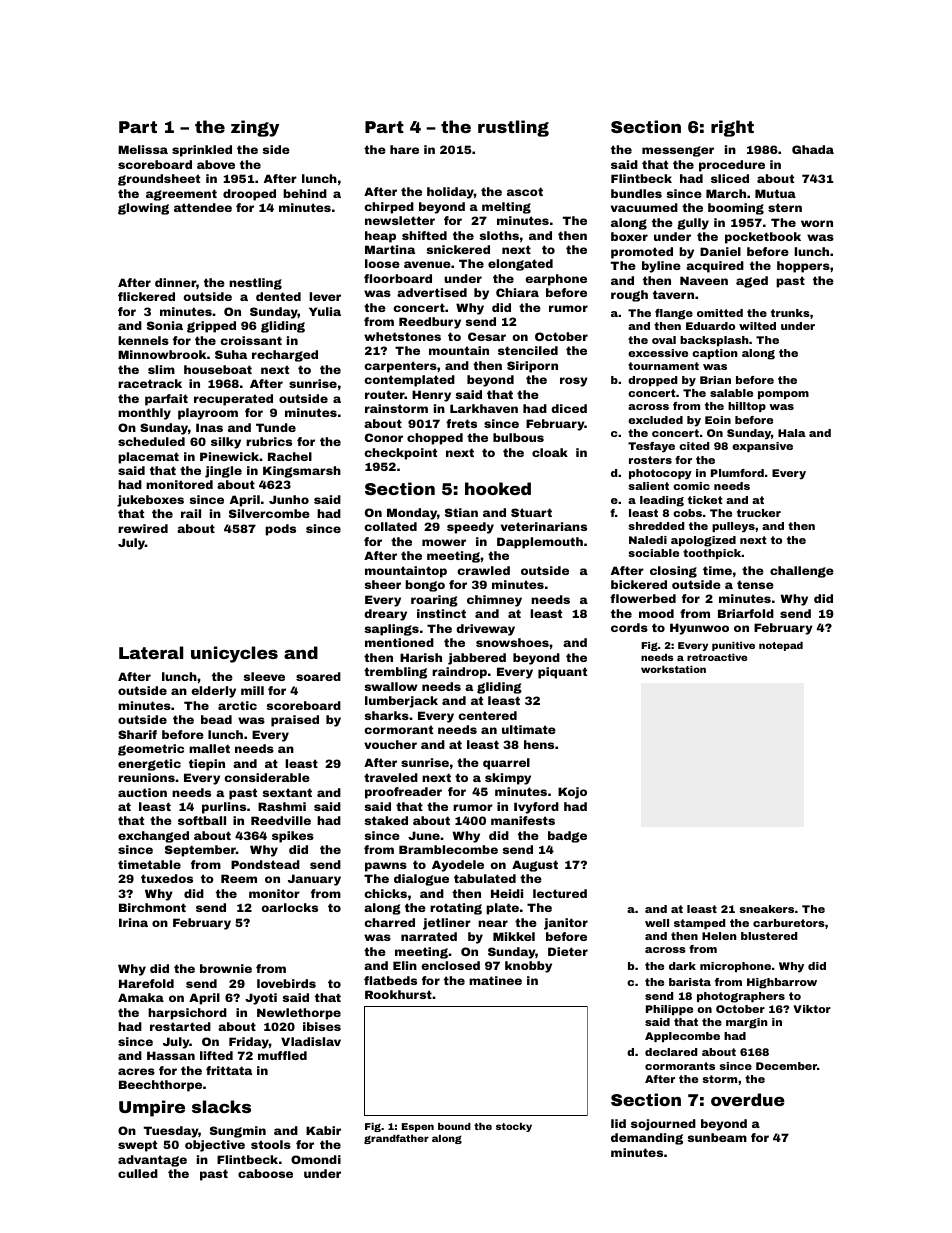  Describe the element at coordinates (167, 878) in the page. I see `tuxedos` at that location.
